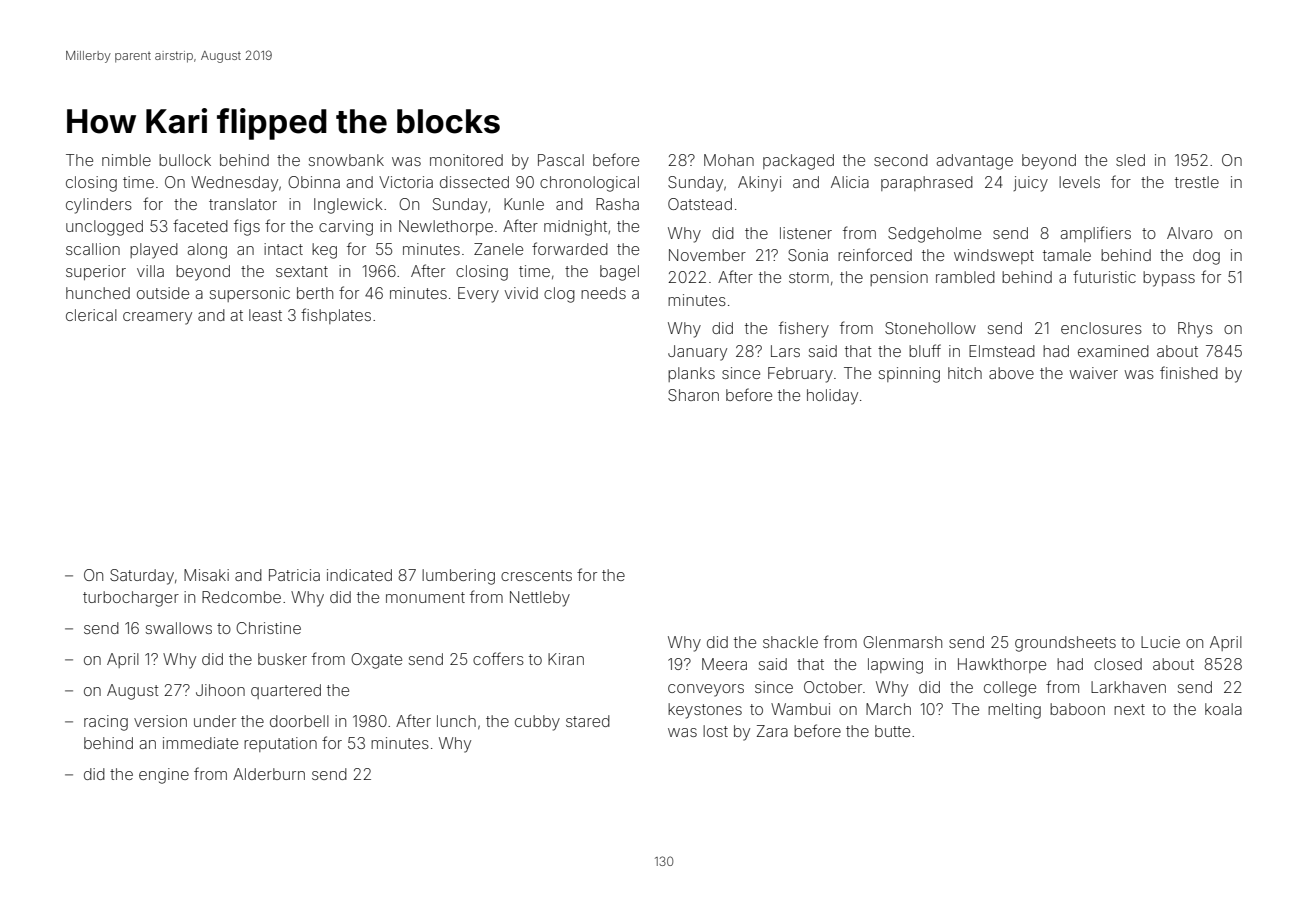  Describe the element at coordinates (1130, 160) in the page. I see `sled` at that location.
